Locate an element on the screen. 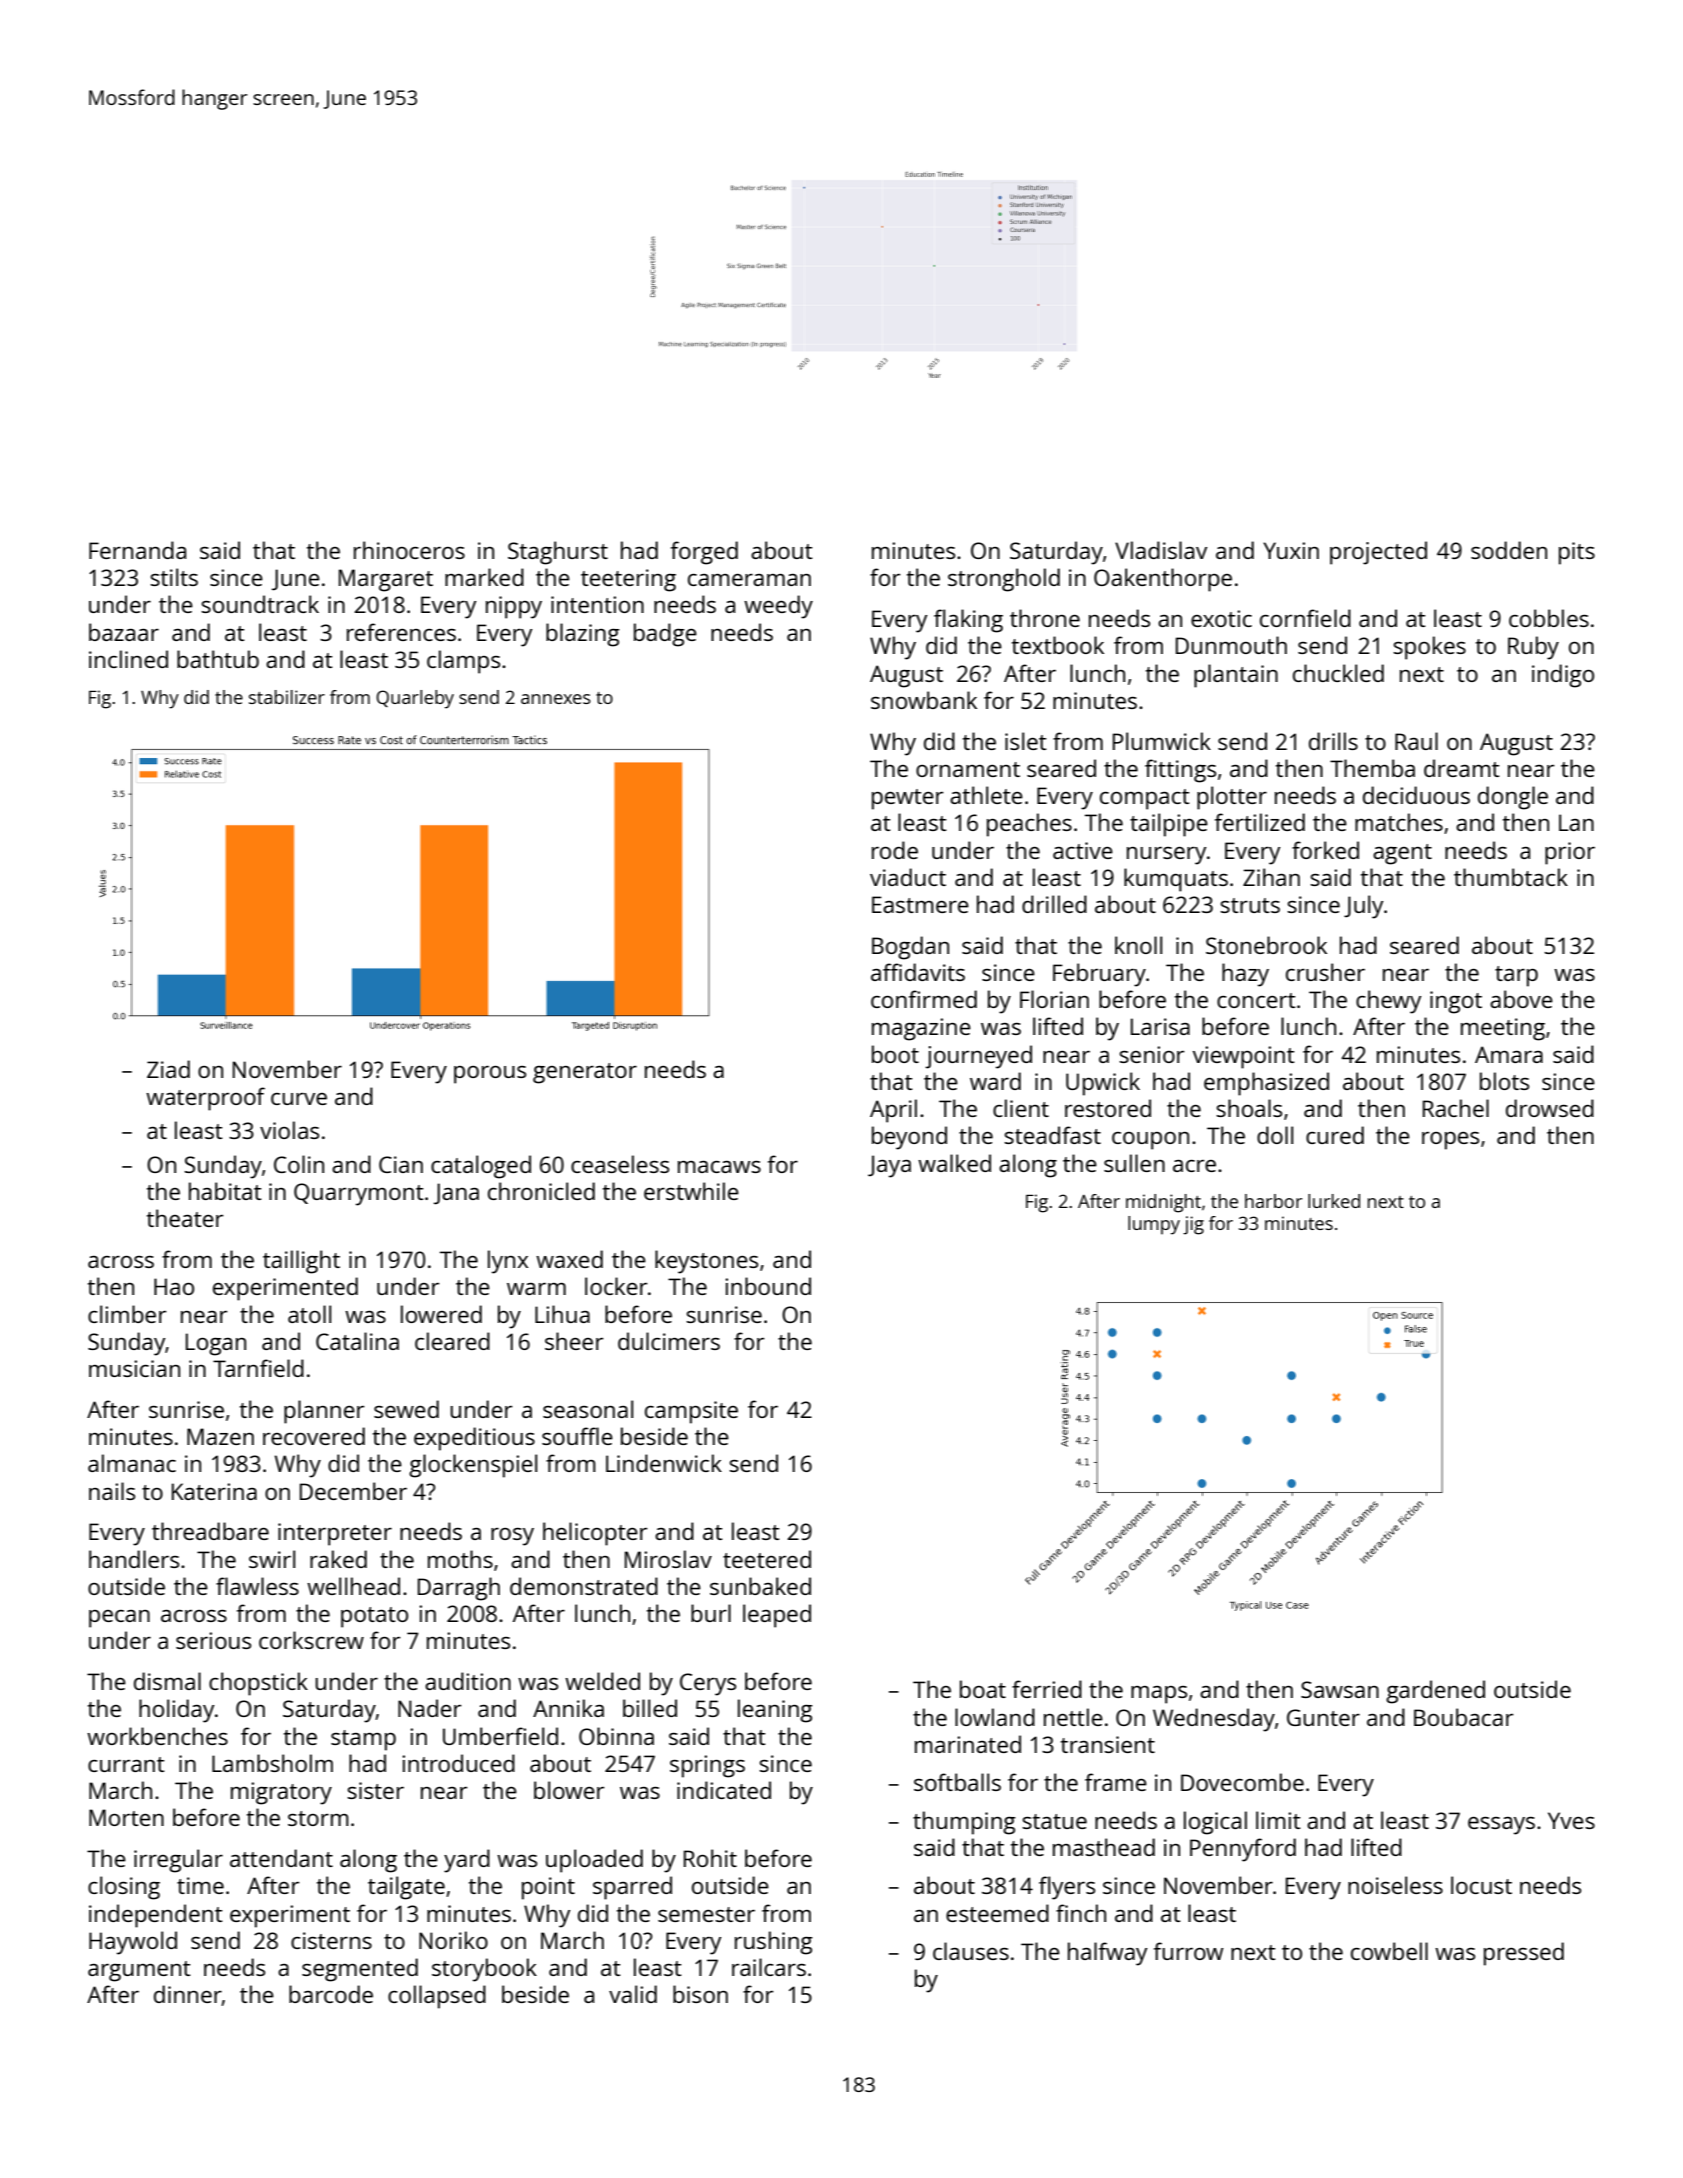 The image size is (1683, 2178). transient is located at coordinates (1108, 1744).
